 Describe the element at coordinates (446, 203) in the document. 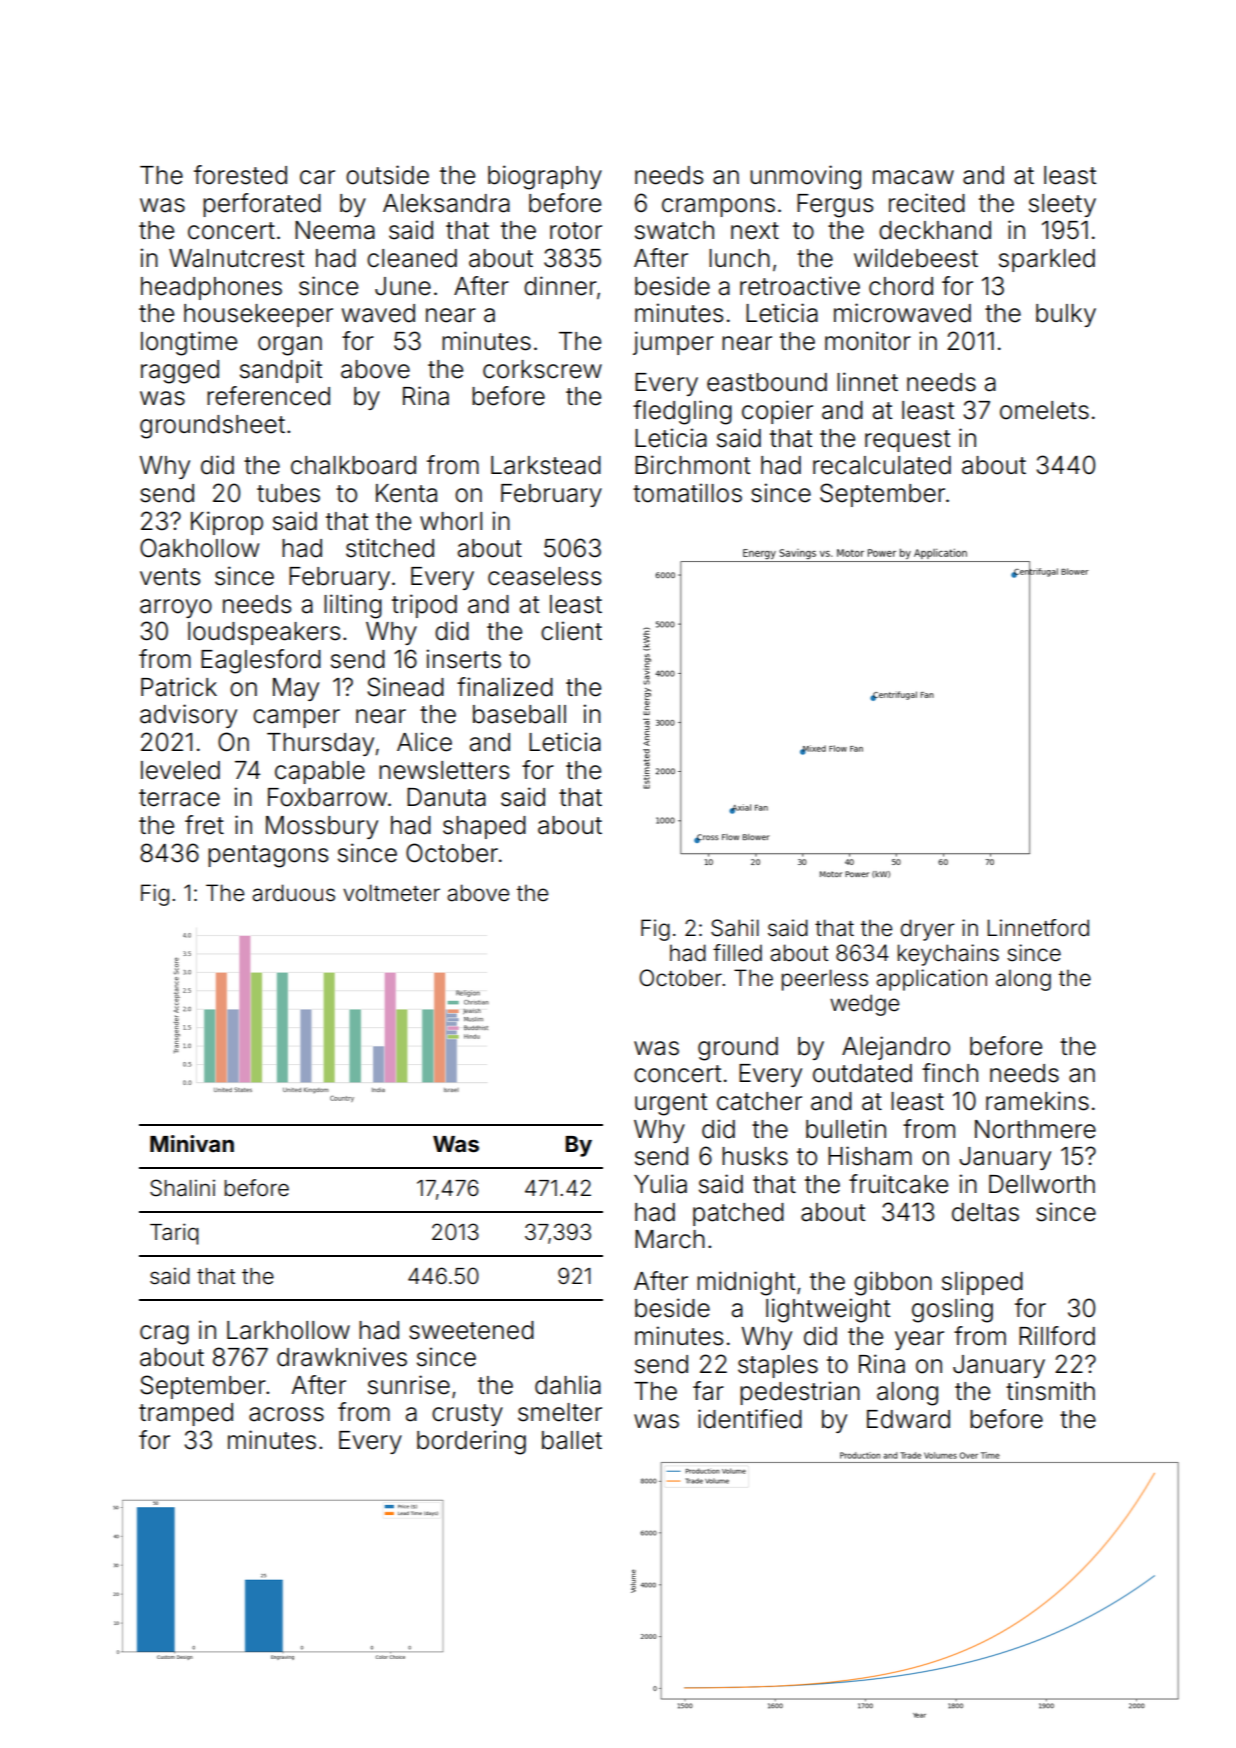

I see `Aleksandra` at that location.
